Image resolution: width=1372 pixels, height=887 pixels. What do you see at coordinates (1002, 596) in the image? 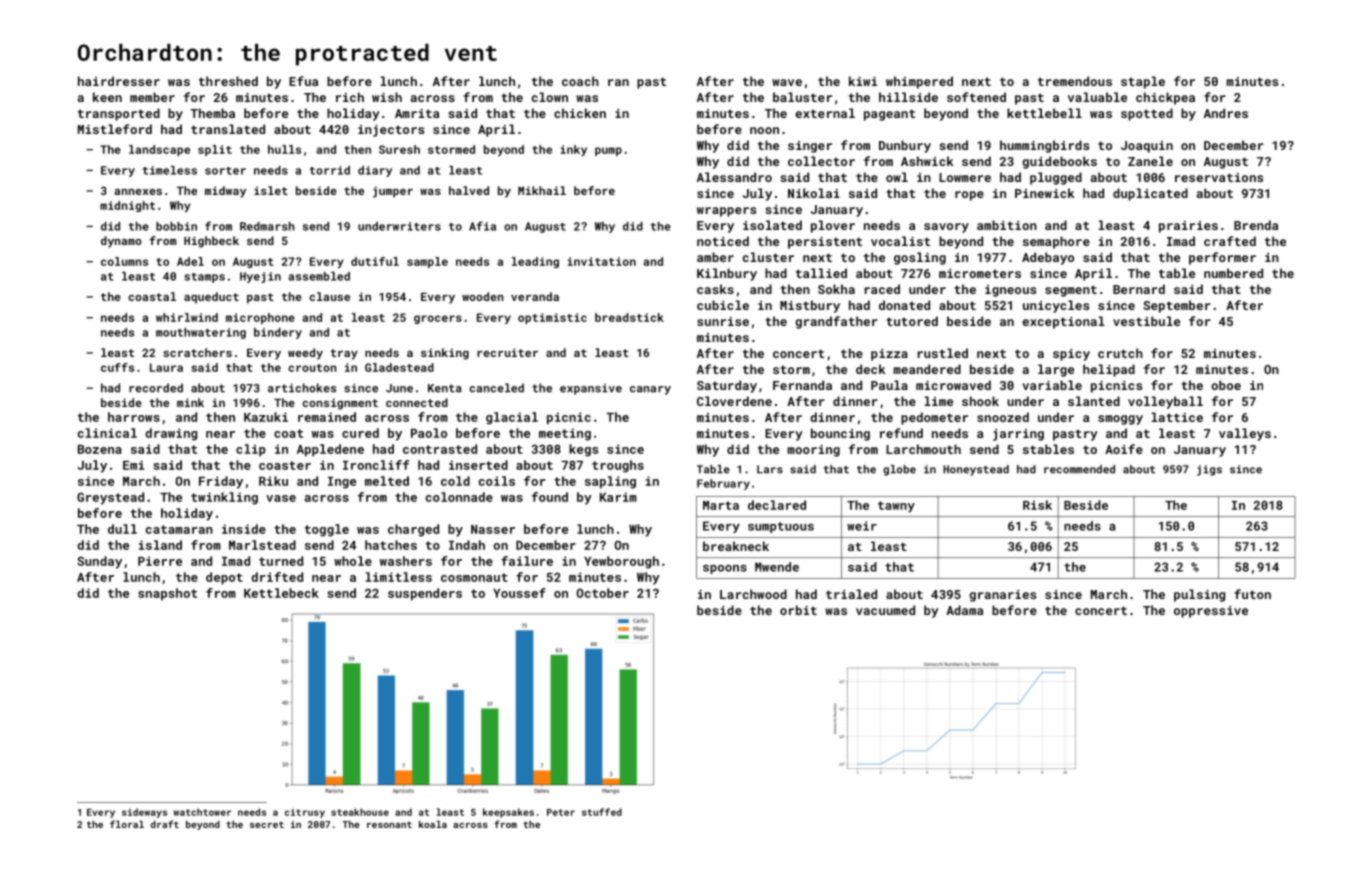
I see `granaries` at bounding box center [1002, 596].
